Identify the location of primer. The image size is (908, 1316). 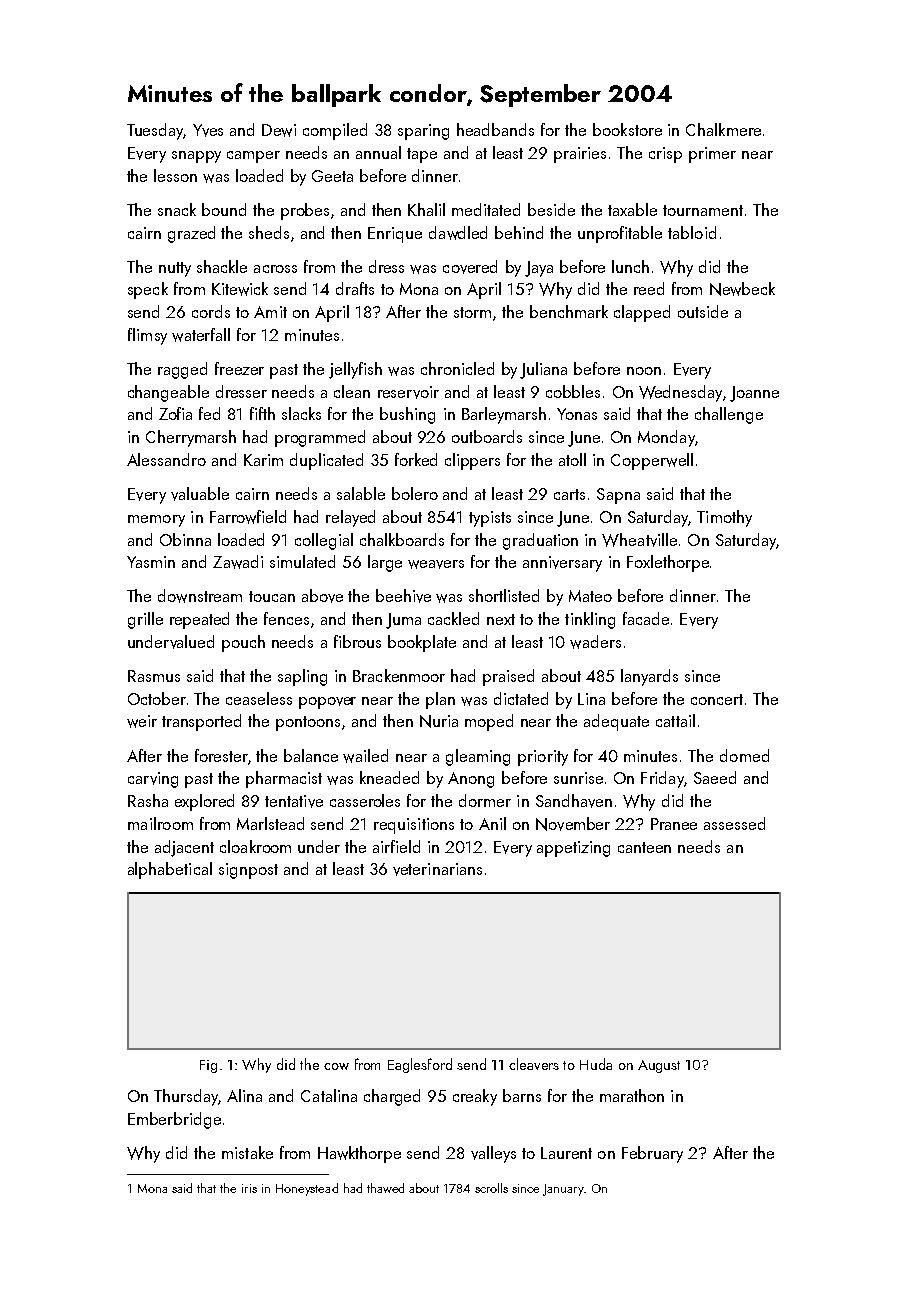
(712, 155).
